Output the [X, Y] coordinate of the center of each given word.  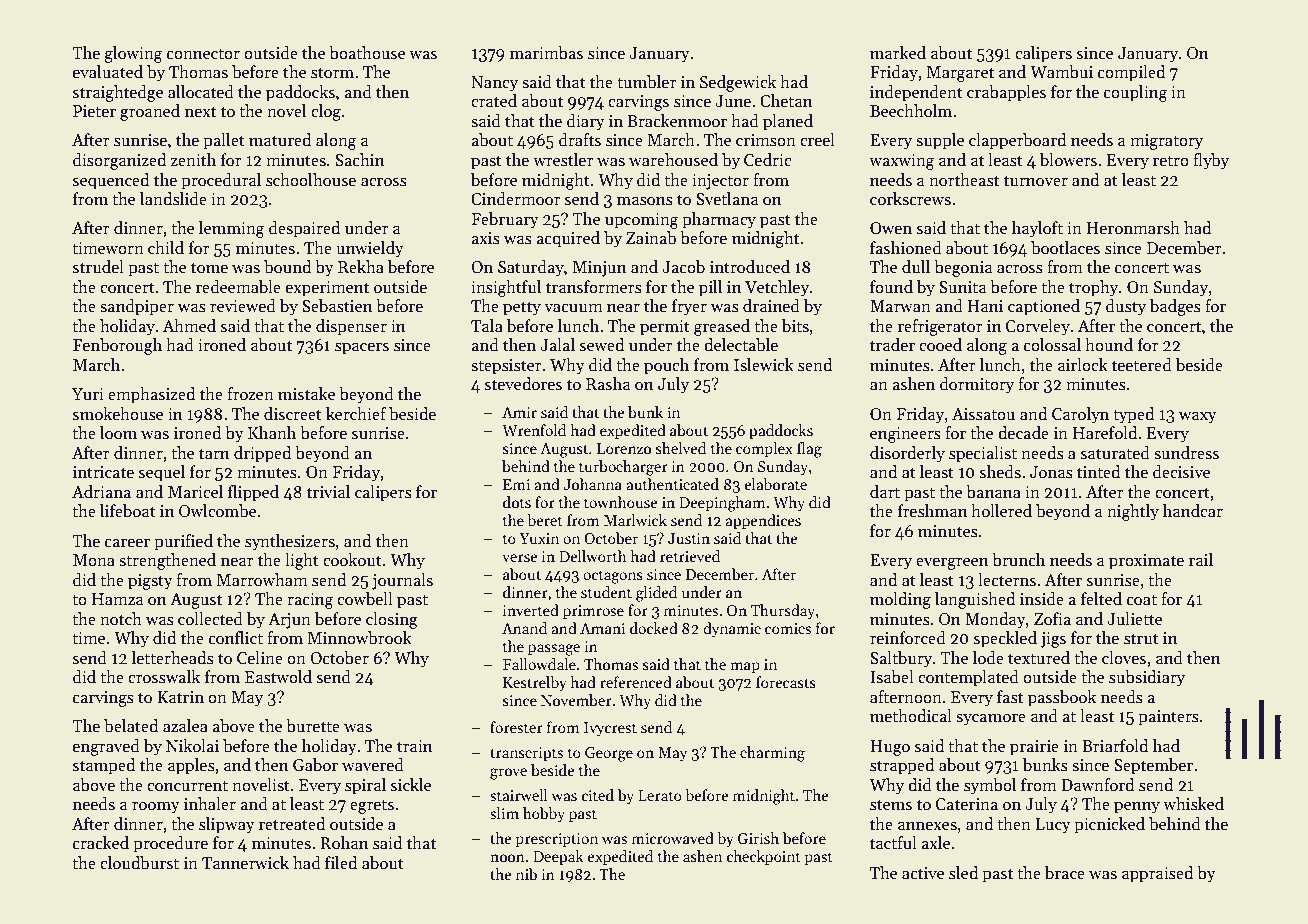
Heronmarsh [1133, 228]
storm [332, 73]
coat [1142, 600]
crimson [766, 140]
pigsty [150, 582]
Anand [524, 628]
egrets [372, 807]
